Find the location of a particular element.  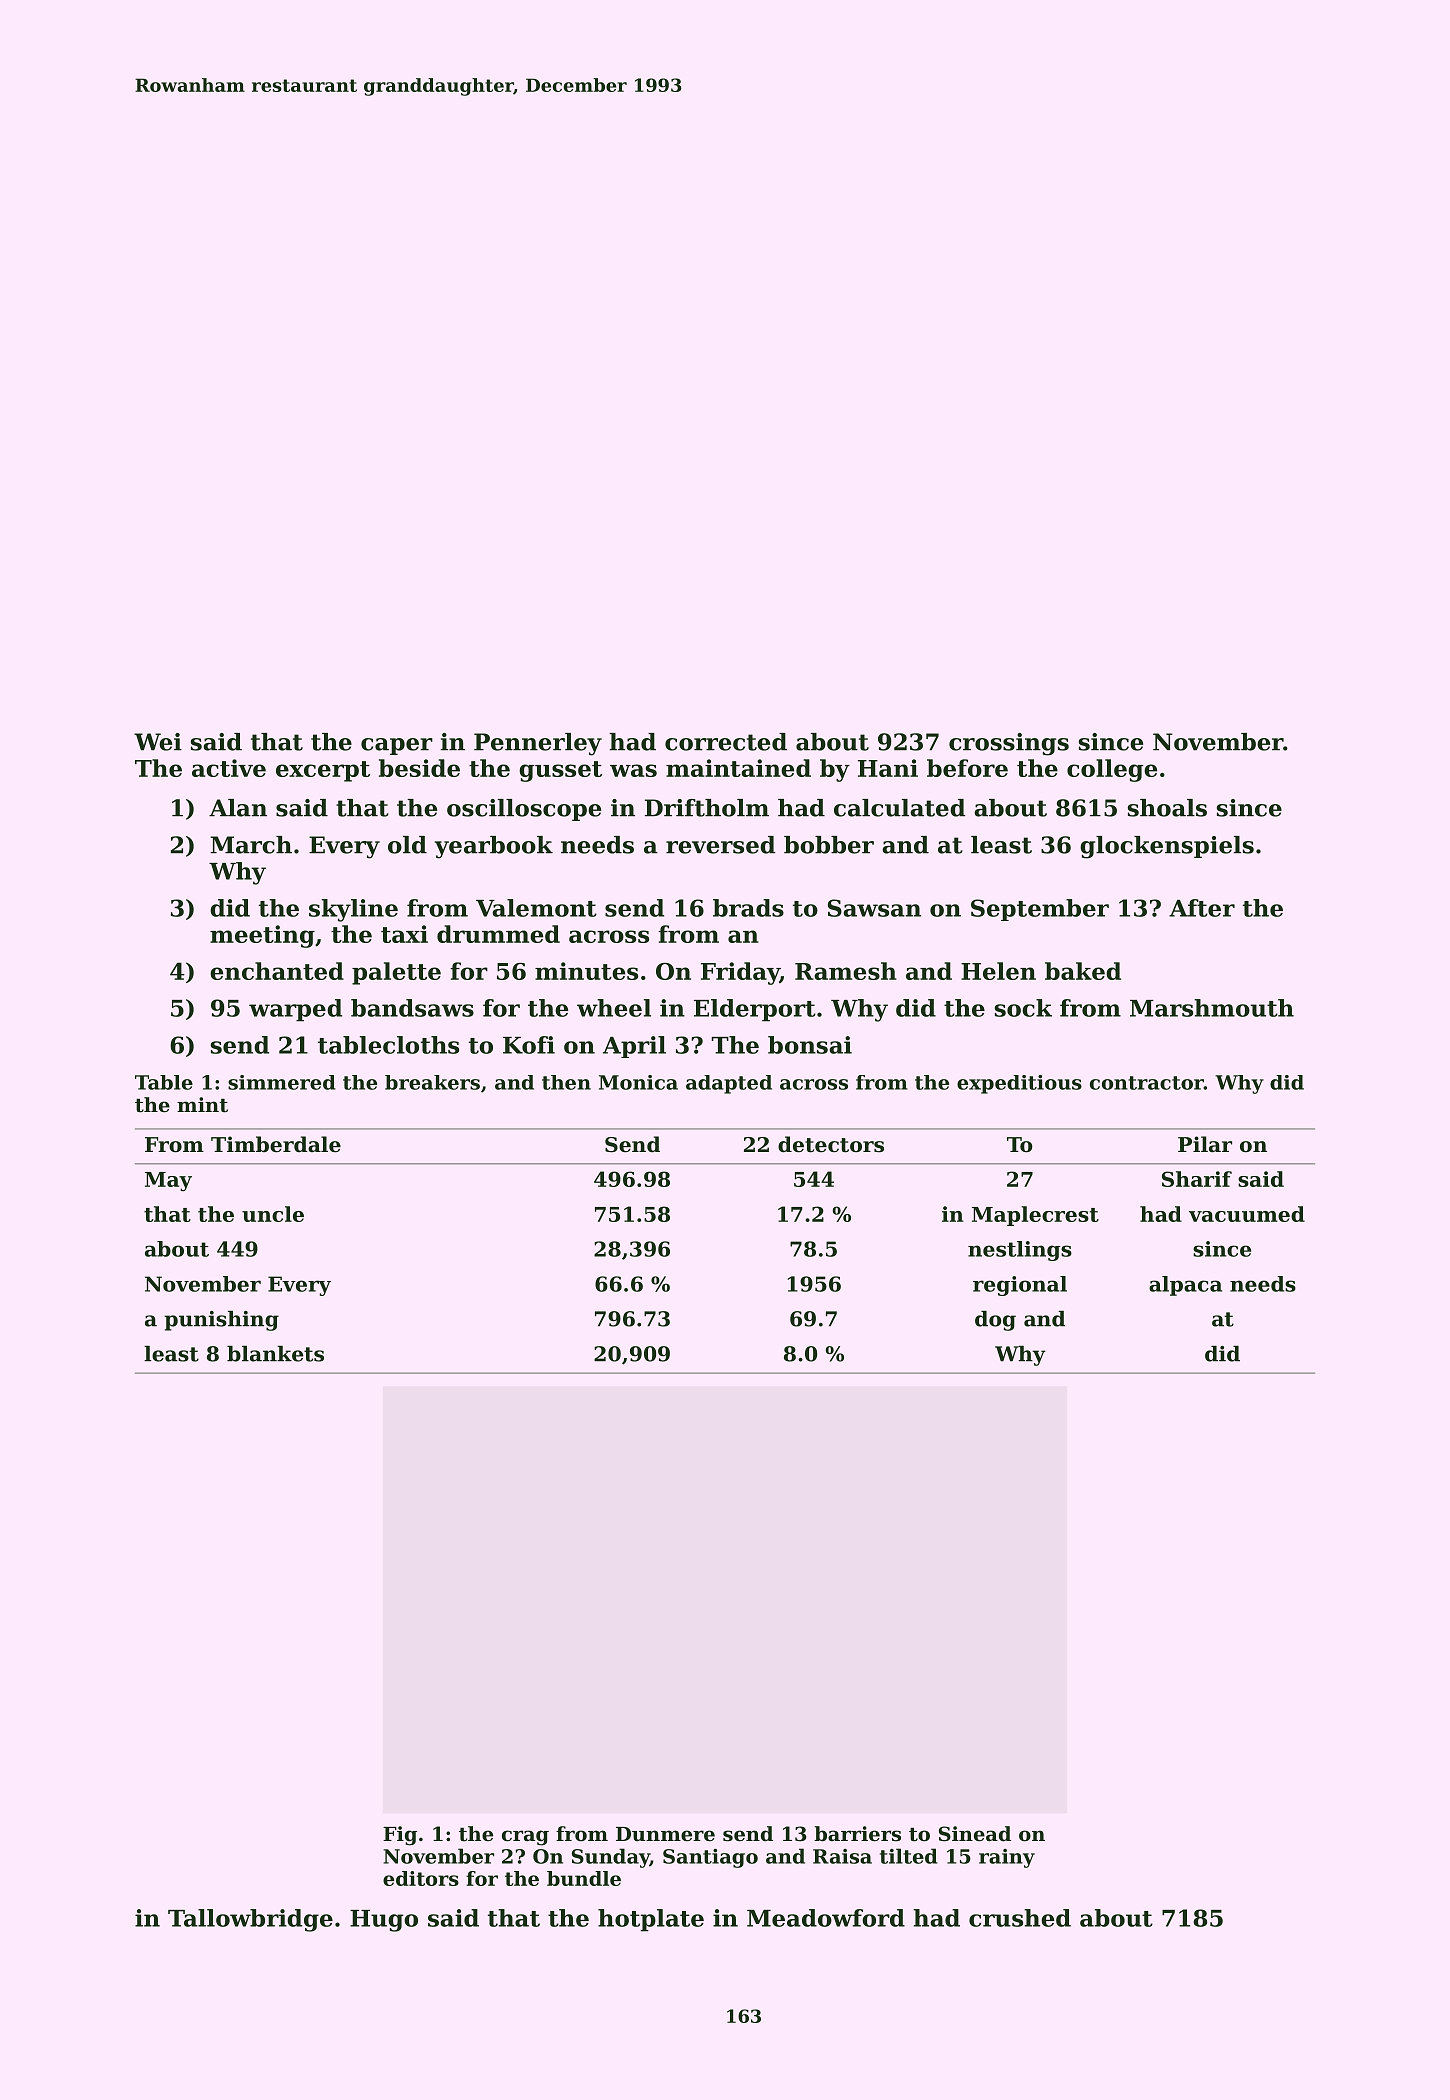

uncle is located at coordinates (273, 1214).
